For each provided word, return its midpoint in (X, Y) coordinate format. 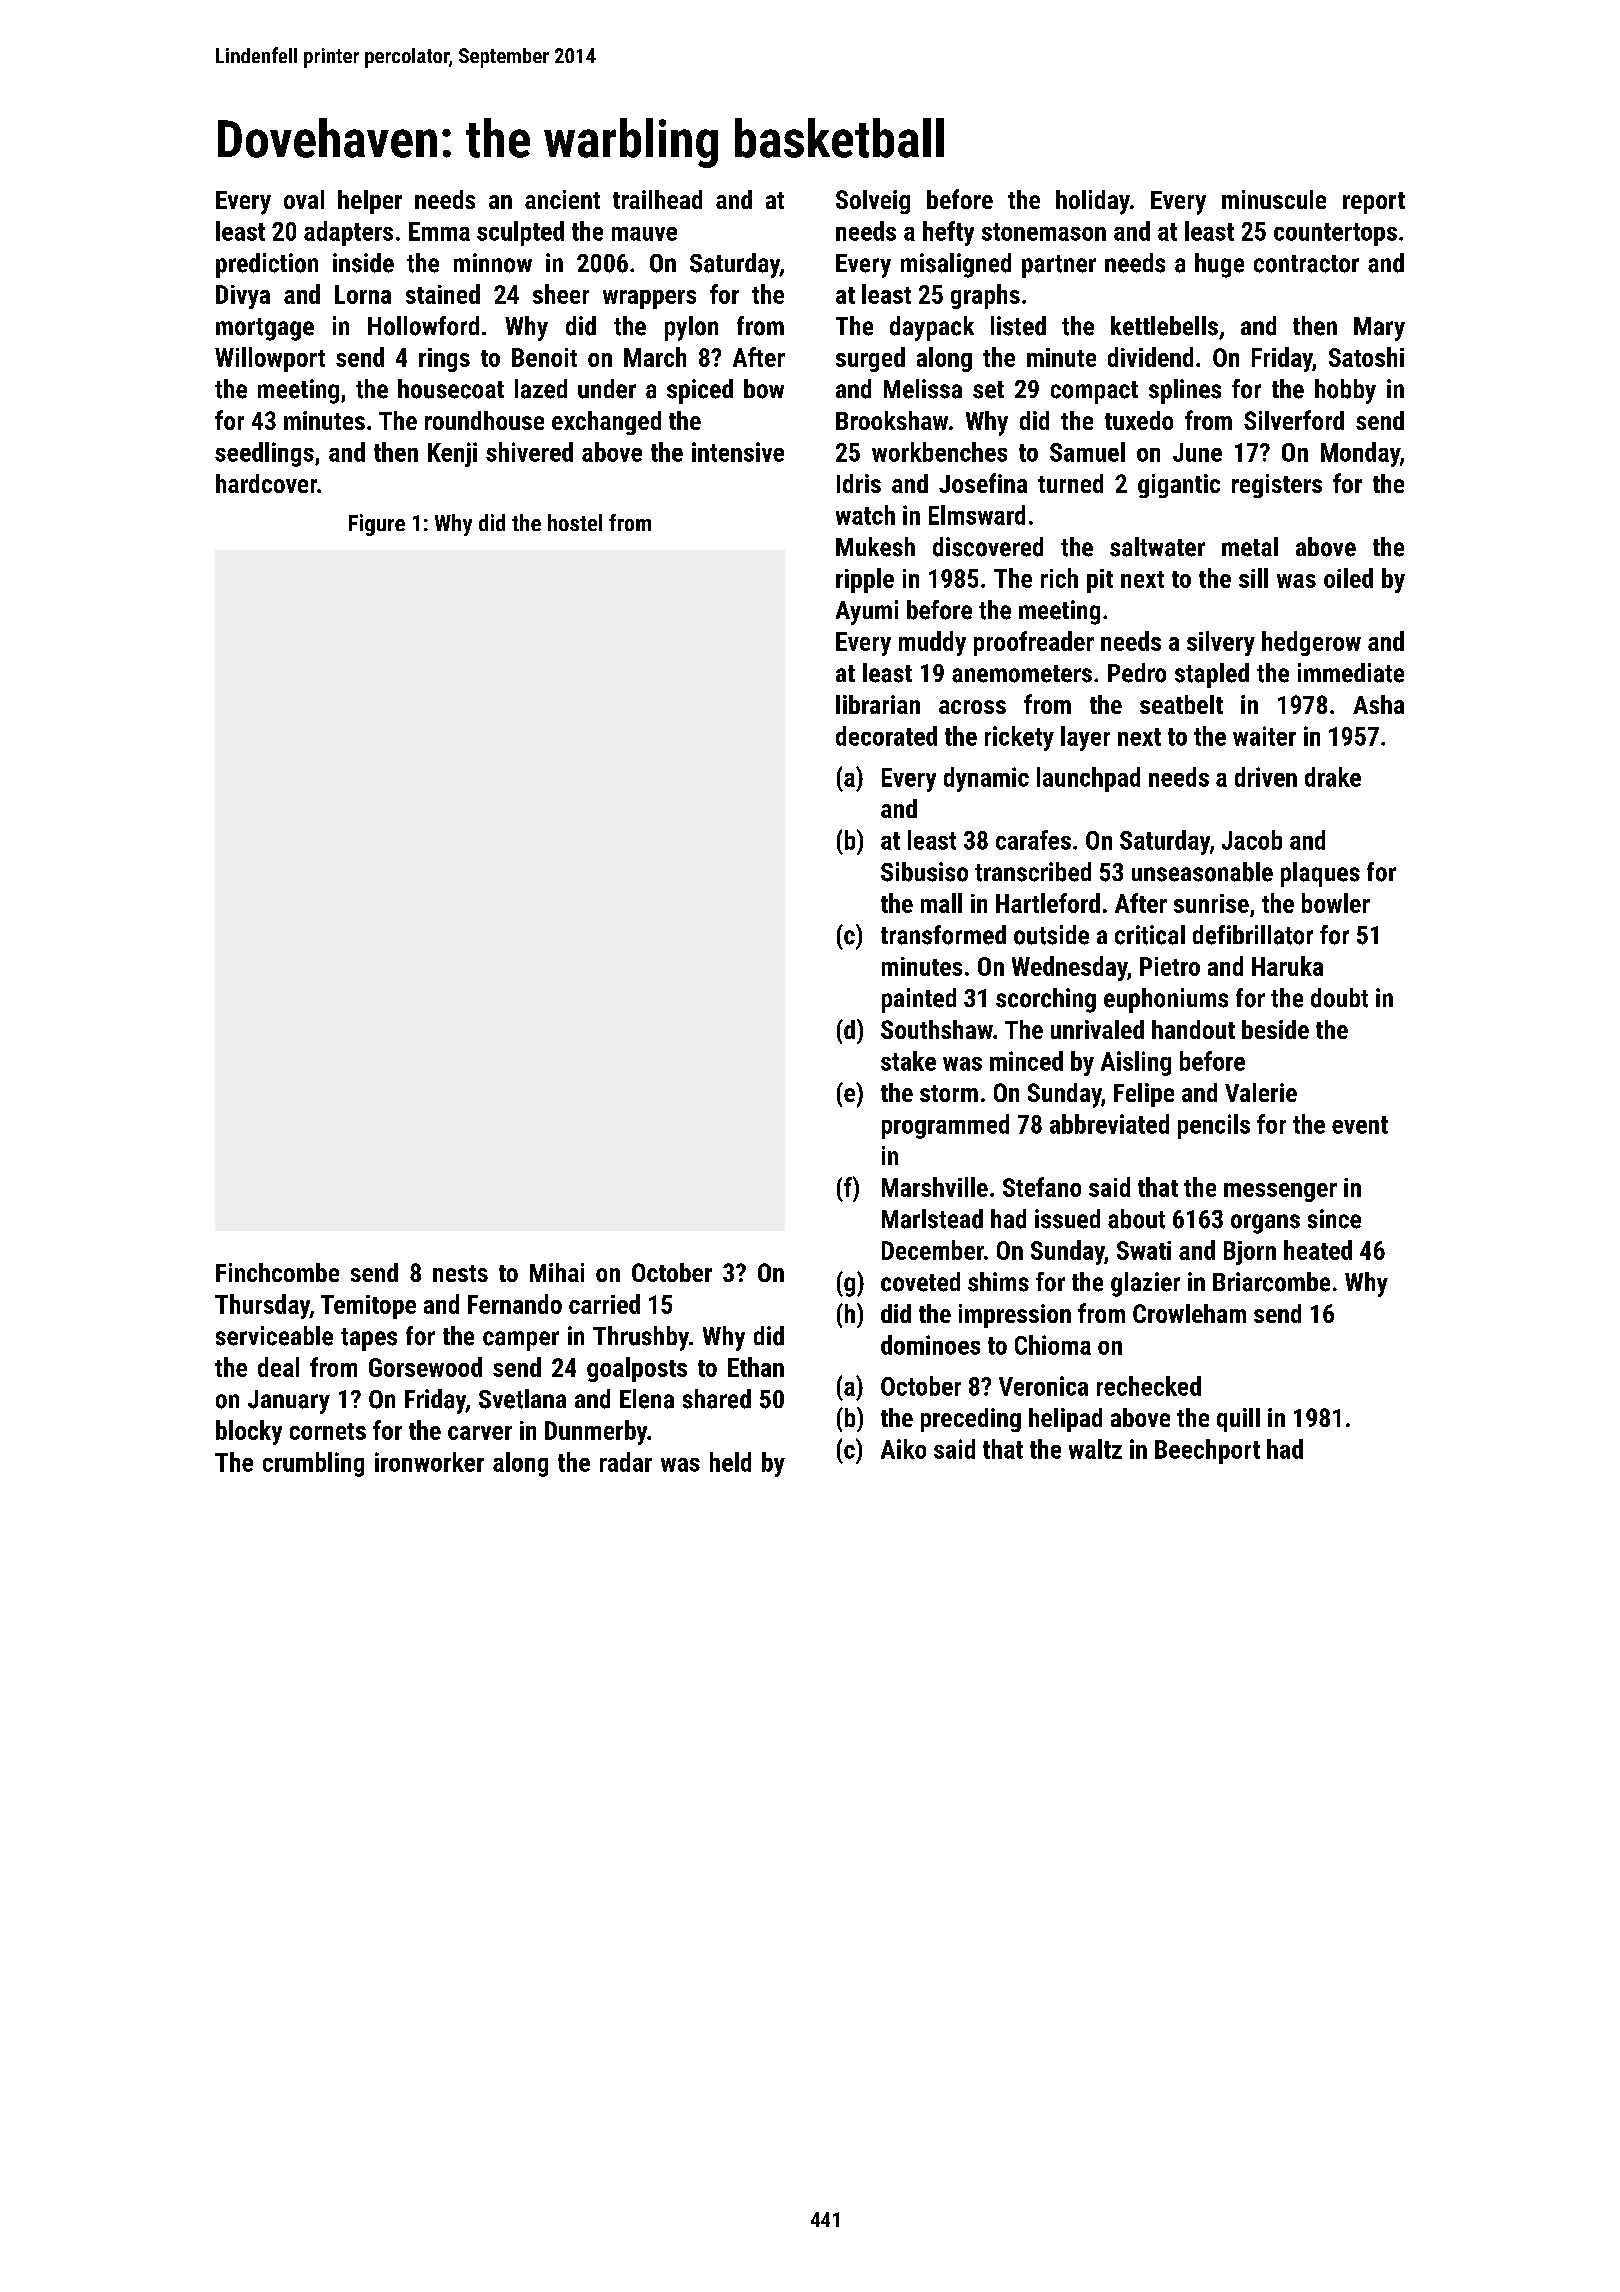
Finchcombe (277, 1272)
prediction (267, 265)
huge (1219, 265)
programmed (945, 1126)
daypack (932, 328)
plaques (1320, 874)
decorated (886, 736)
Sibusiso (924, 872)
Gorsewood (425, 1367)
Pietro (1170, 966)
